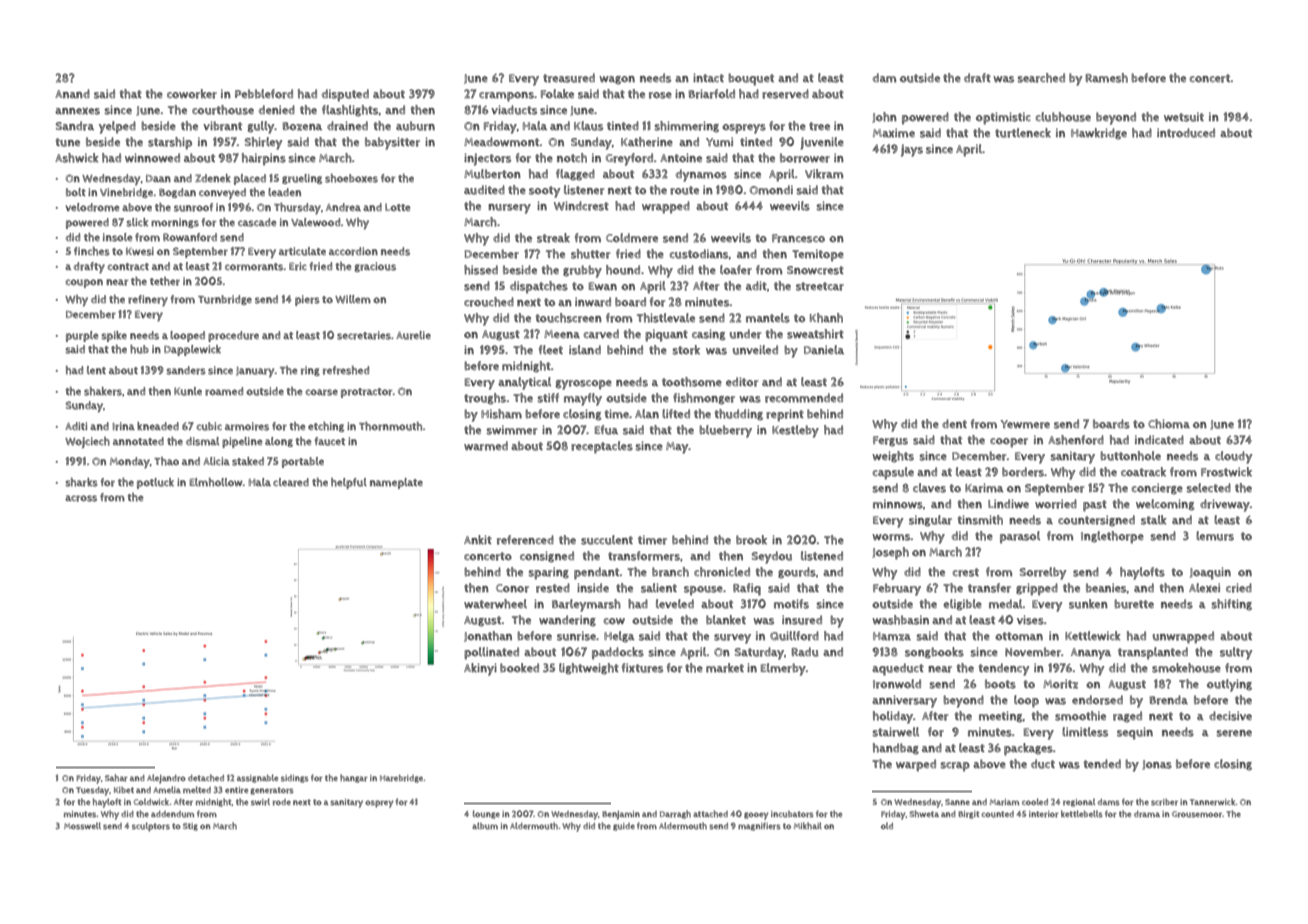 The height and width of the page is (924, 1308). Describe the element at coordinates (509, 209) in the page. I see `nursery` at that location.
